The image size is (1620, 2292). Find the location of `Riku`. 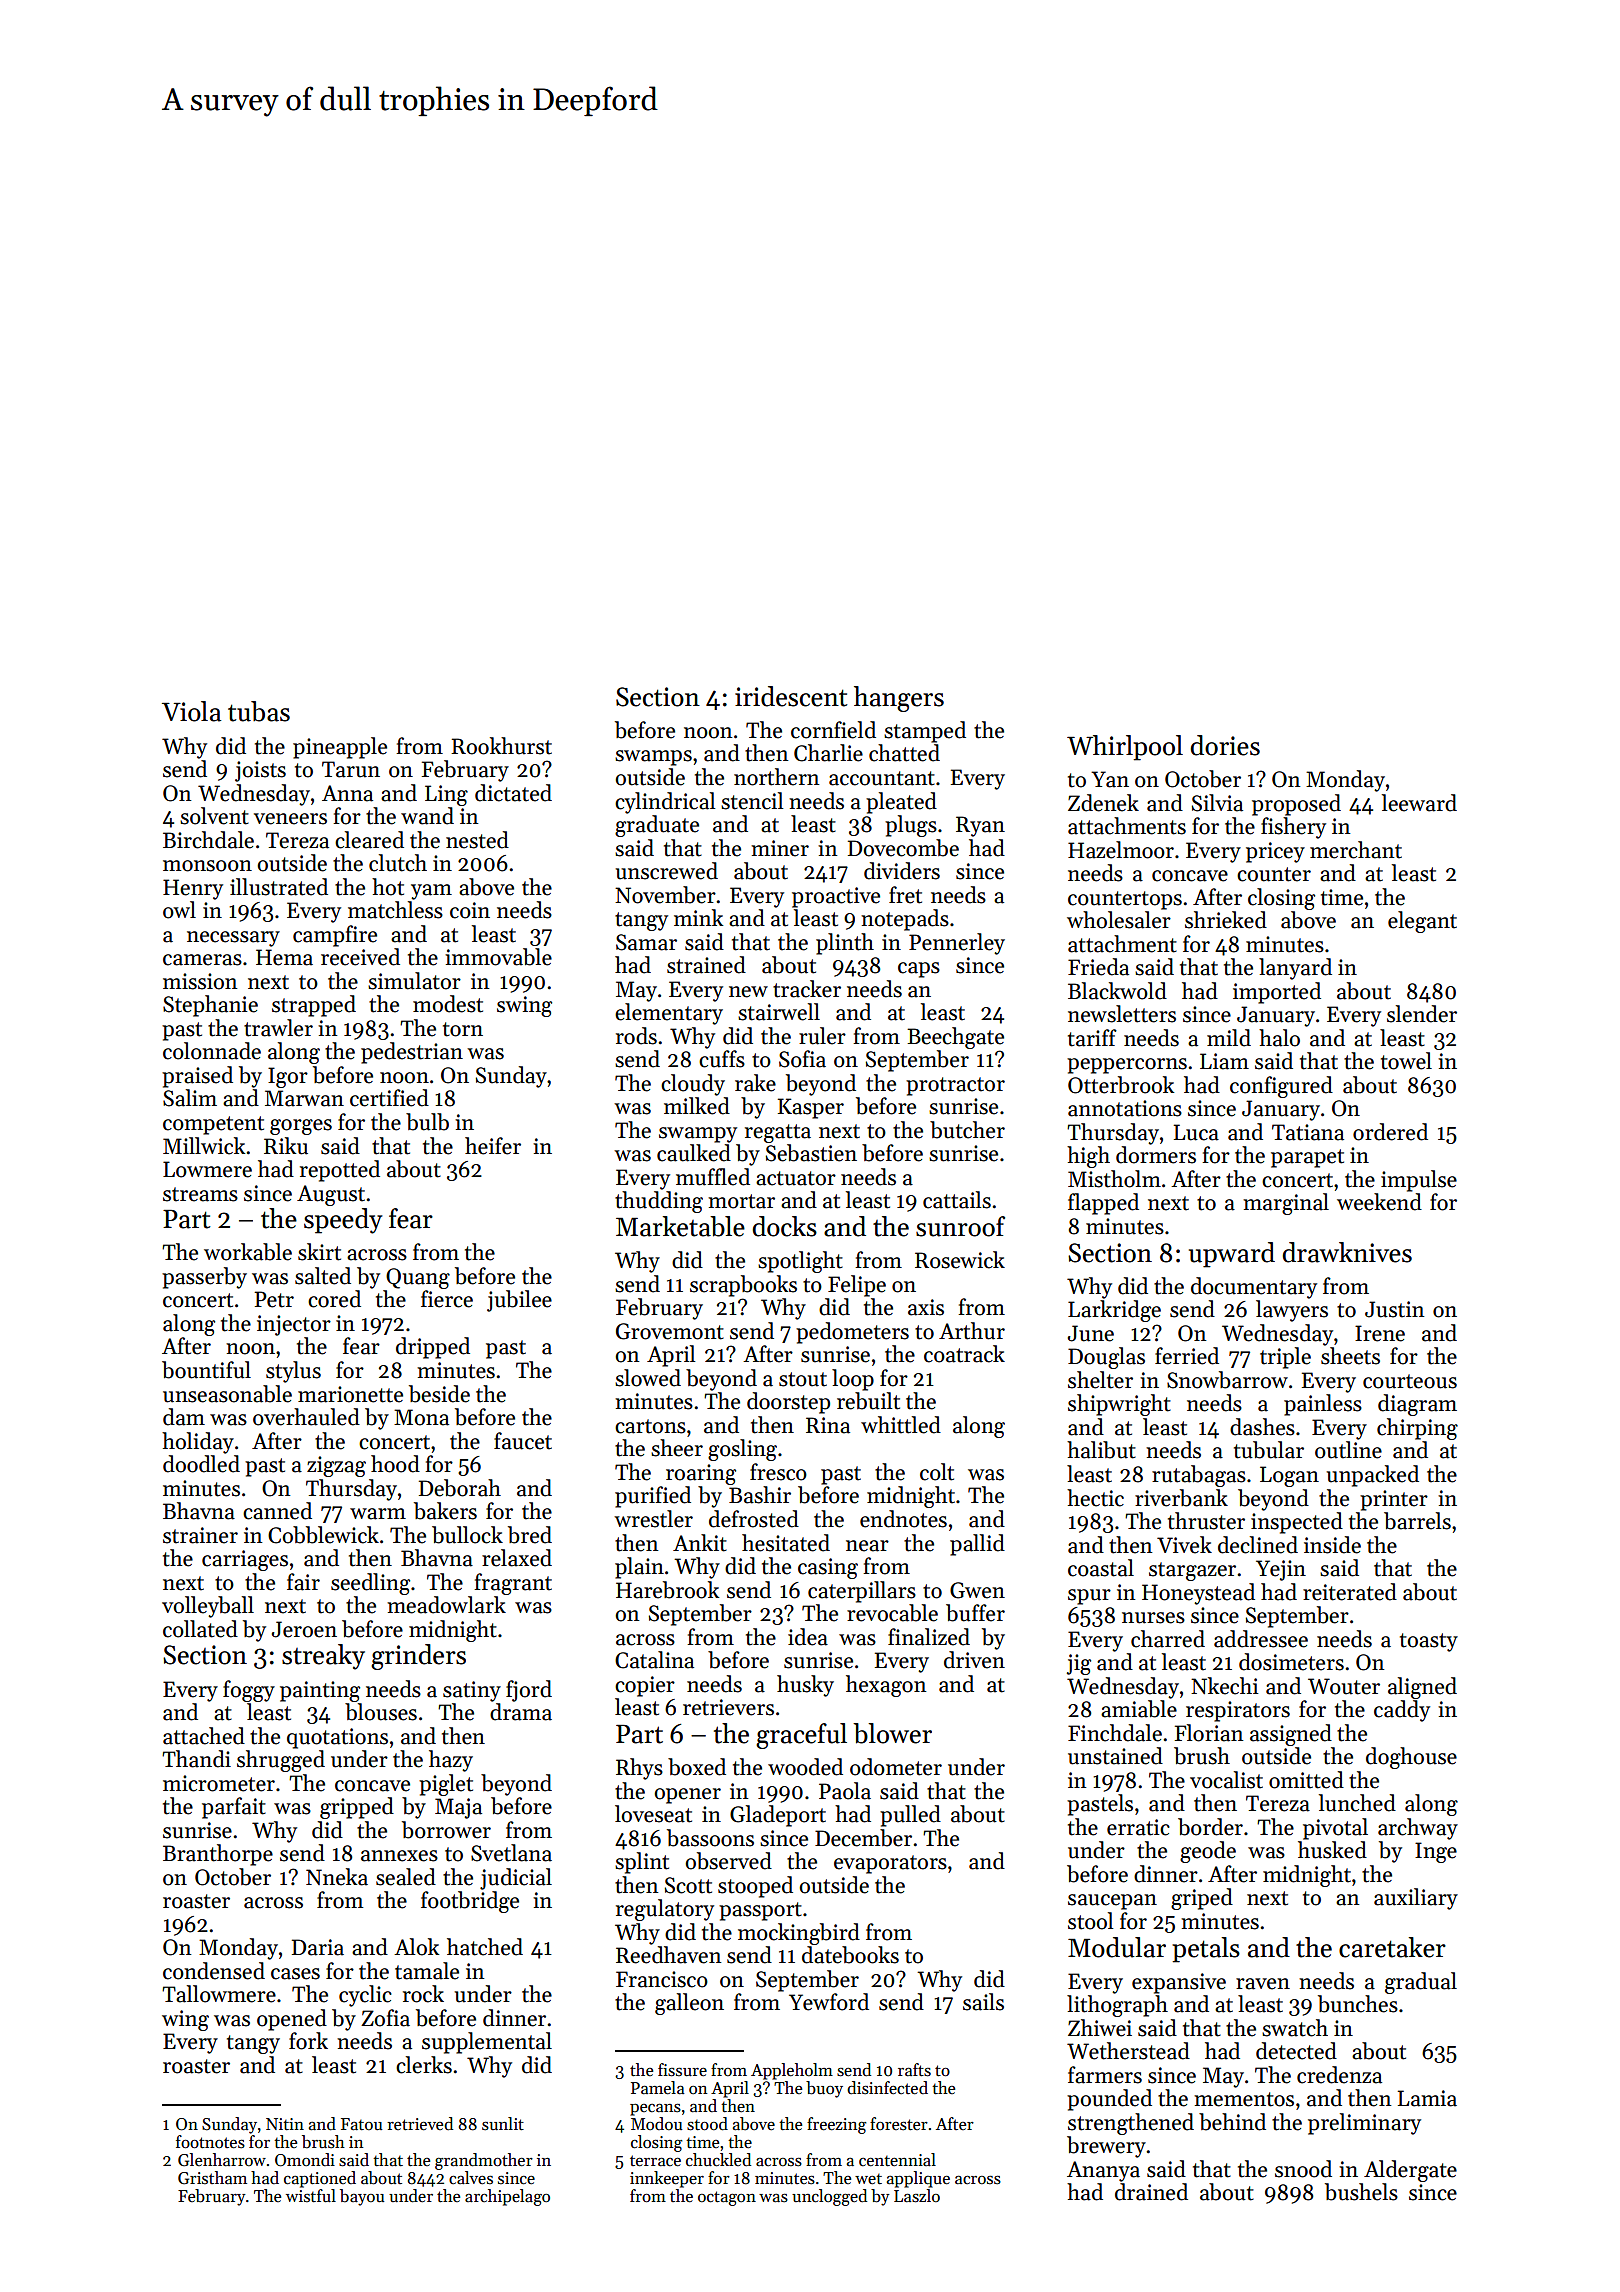

Riku is located at coordinates (286, 1146).
